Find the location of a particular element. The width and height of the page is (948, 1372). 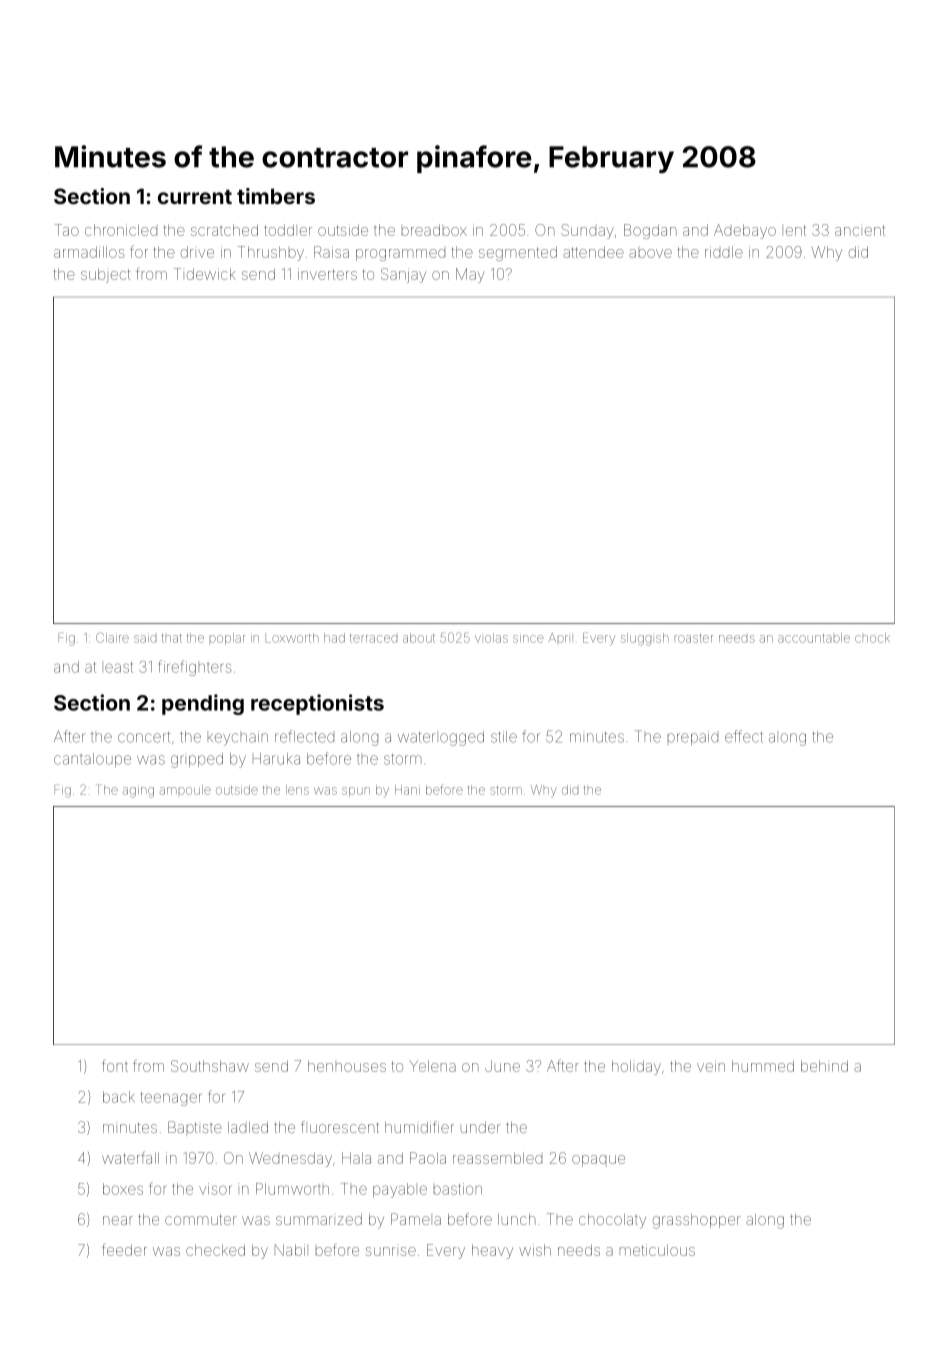

ancient is located at coordinates (860, 230).
